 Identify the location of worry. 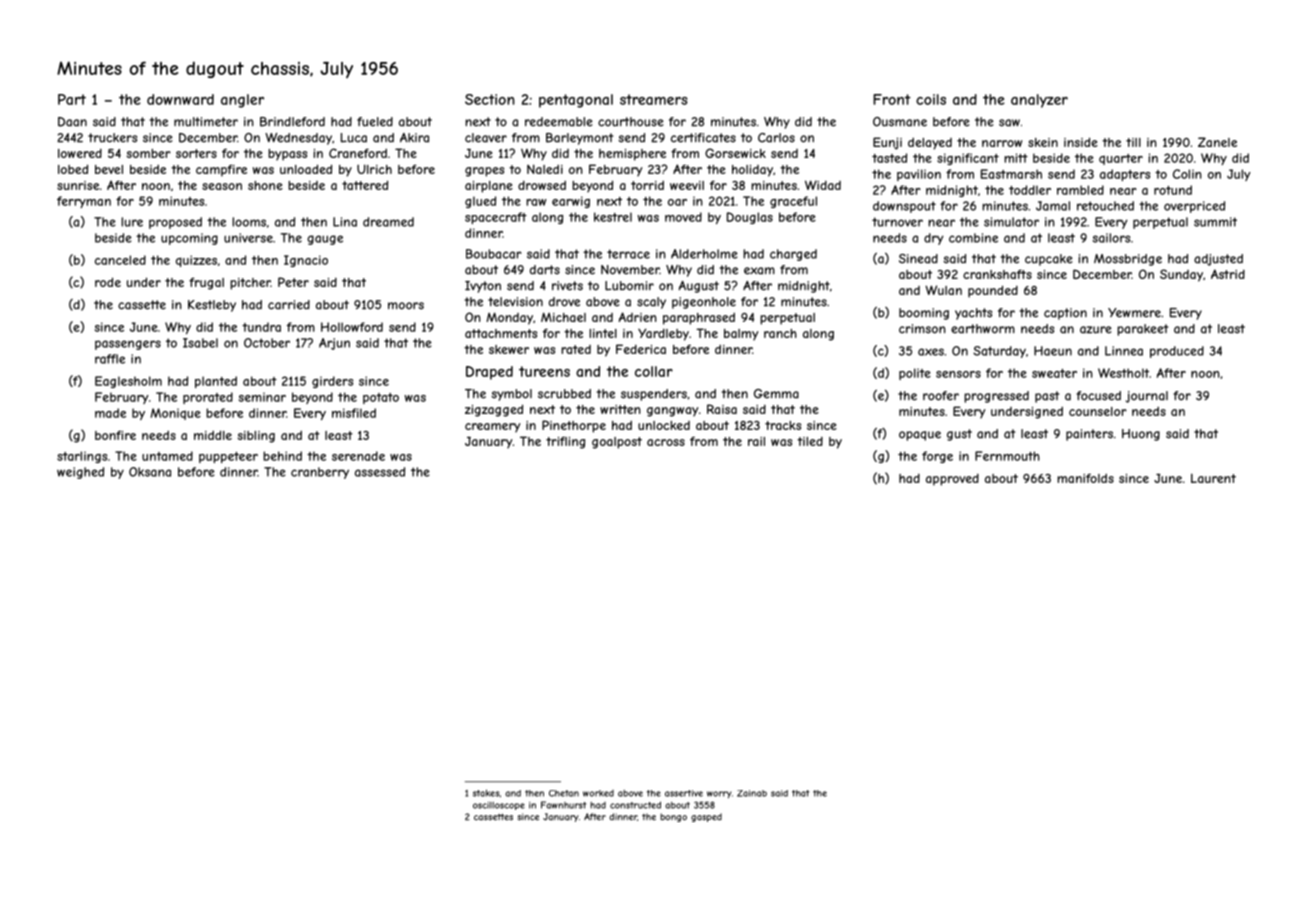
(719, 794).
